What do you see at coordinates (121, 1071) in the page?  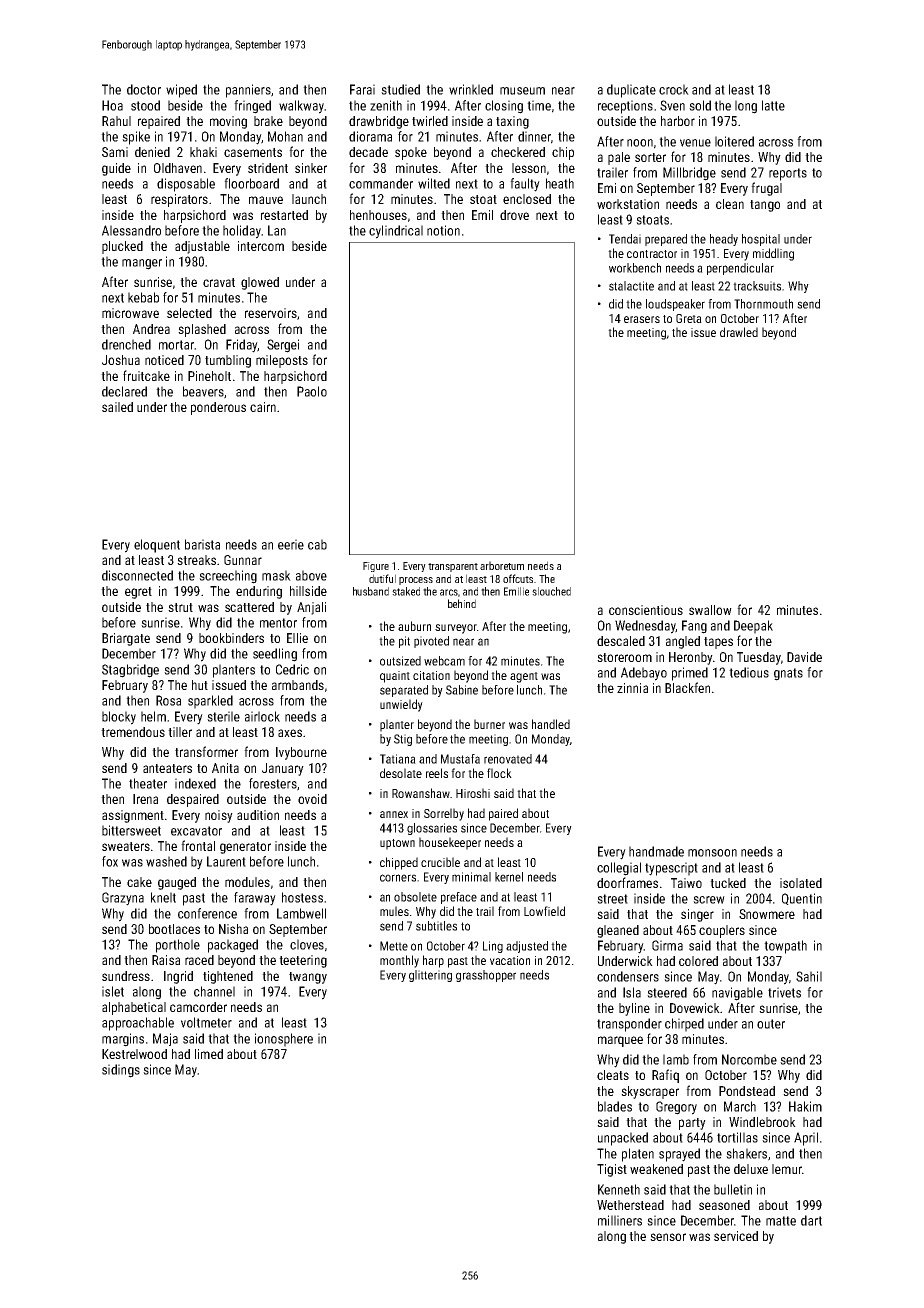 I see `sidings` at bounding box center [121, 1071].
